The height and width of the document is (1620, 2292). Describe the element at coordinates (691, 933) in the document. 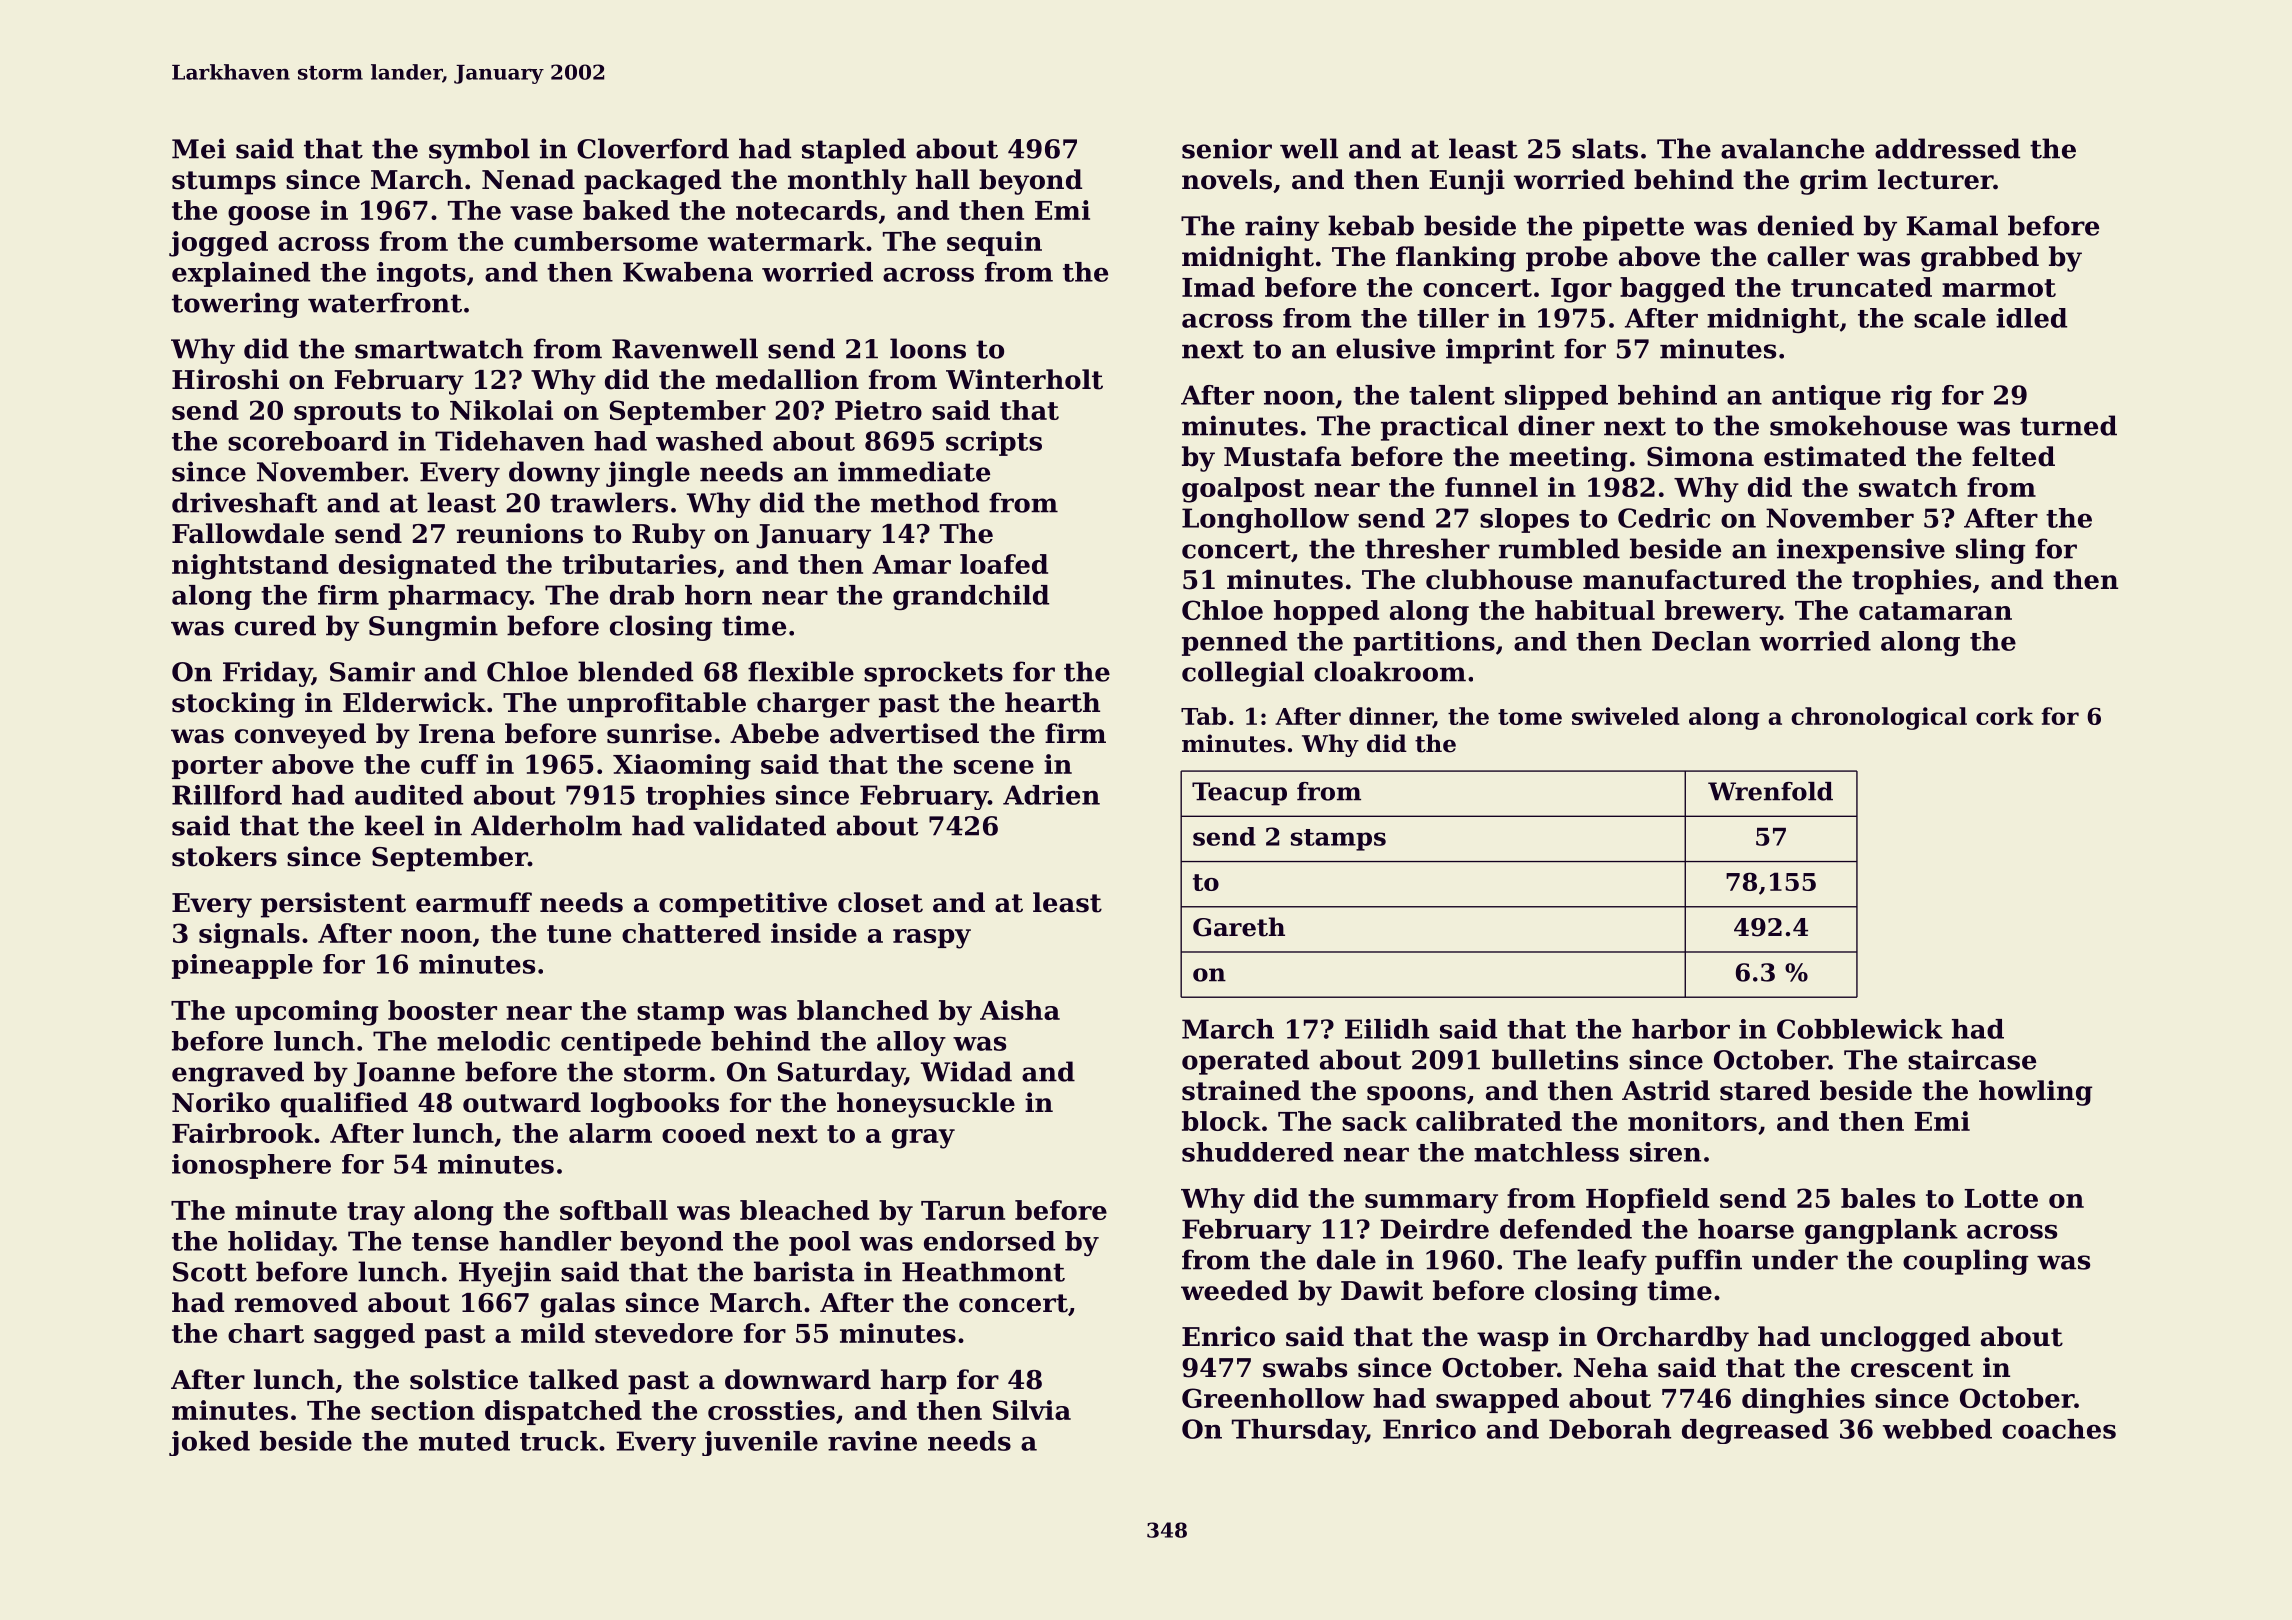

I see `chattered` at that location.
